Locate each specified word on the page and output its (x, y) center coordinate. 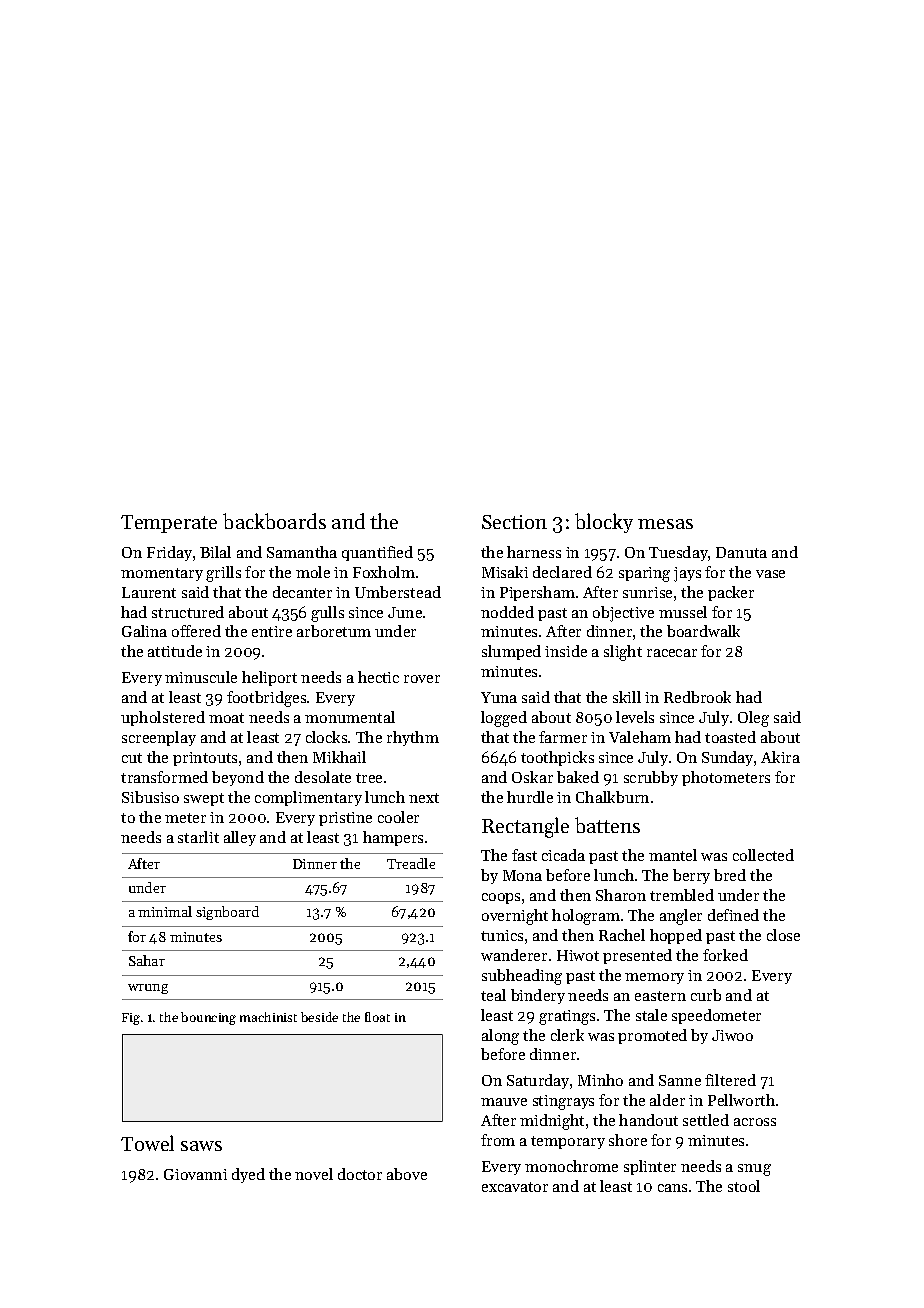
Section (514, 522)
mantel (673, 855)
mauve (504, 1102)
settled (706, 1120)
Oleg (753, 719)
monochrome (571, 1166)
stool (744, 1186)
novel (314, 1174)
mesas (665, 524)
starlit (198, 837)
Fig (131, 1019)
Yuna (499, 697)
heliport (269, 678)
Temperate (169, 524)
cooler (398, 817)
